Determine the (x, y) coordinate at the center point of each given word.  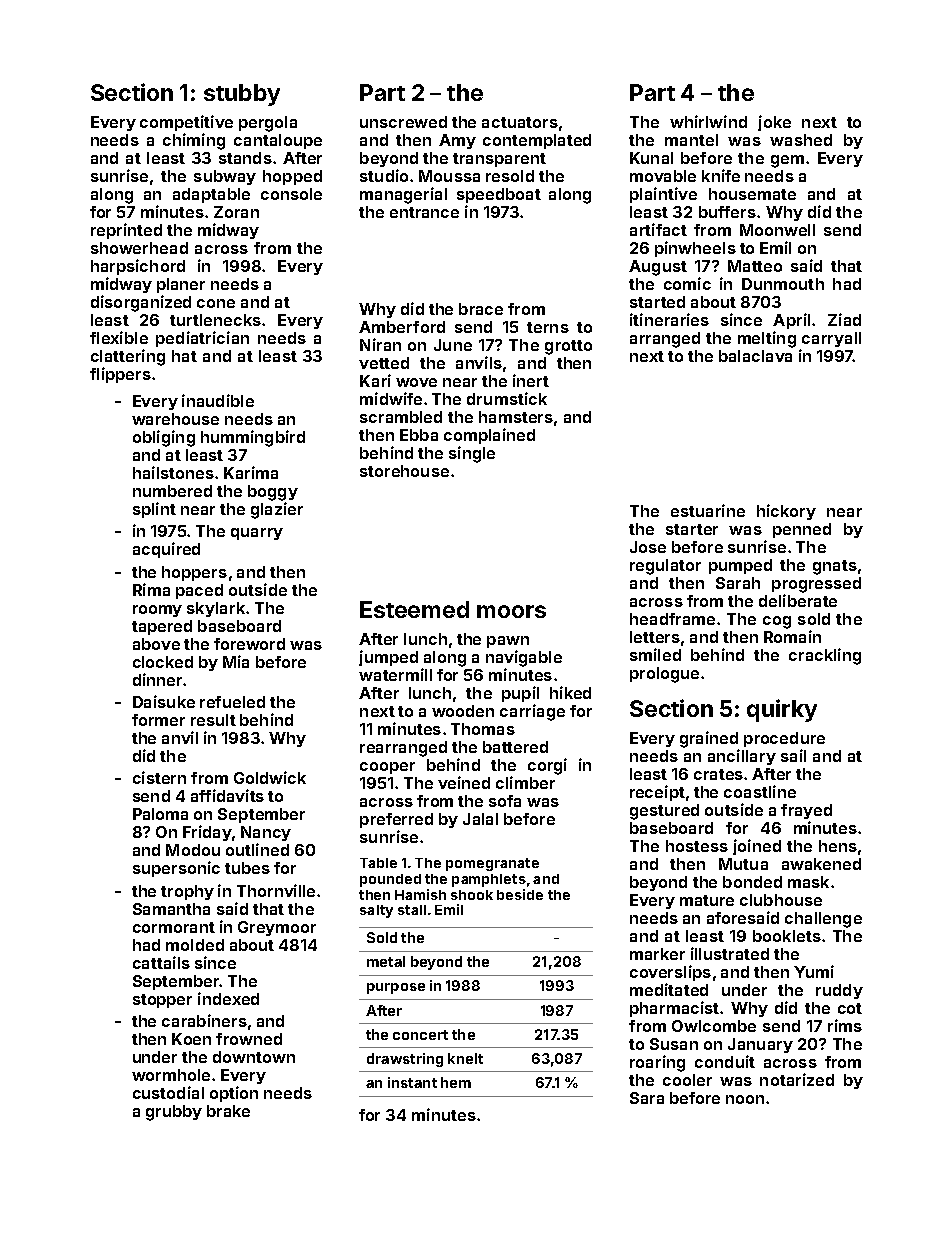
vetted (384, 363)
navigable (524, 658)
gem (787, 161)
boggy (273, 493)
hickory (786, 512)
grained (709, 739)
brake (228, 1111)
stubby (242, 95)
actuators (520, 122)
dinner (157, 679)
